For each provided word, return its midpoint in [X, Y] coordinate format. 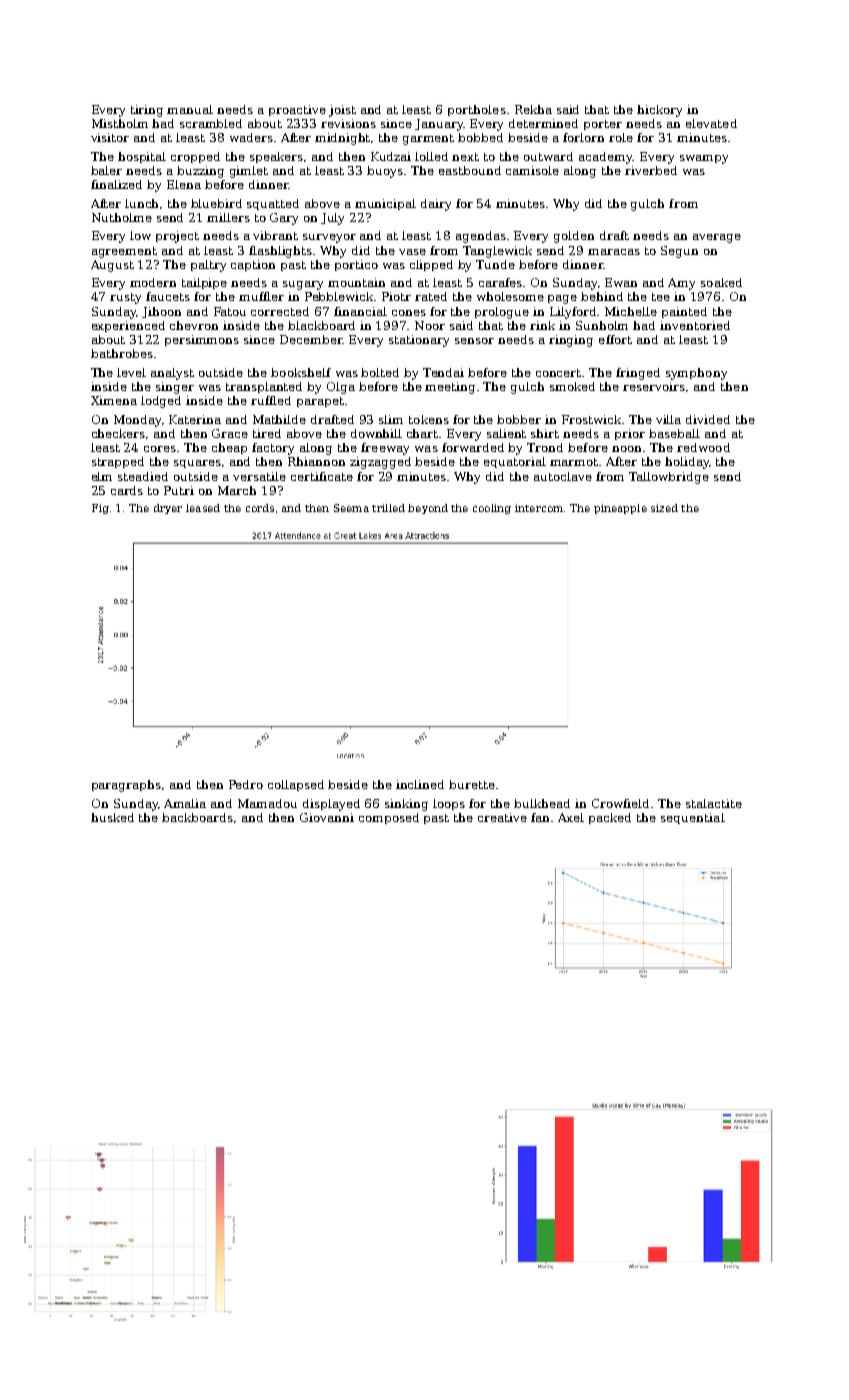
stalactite [714, 803]
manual [190, 109]
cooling [492, 509]
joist [342, 111]
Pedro [246, 784]
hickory [659, 111]
